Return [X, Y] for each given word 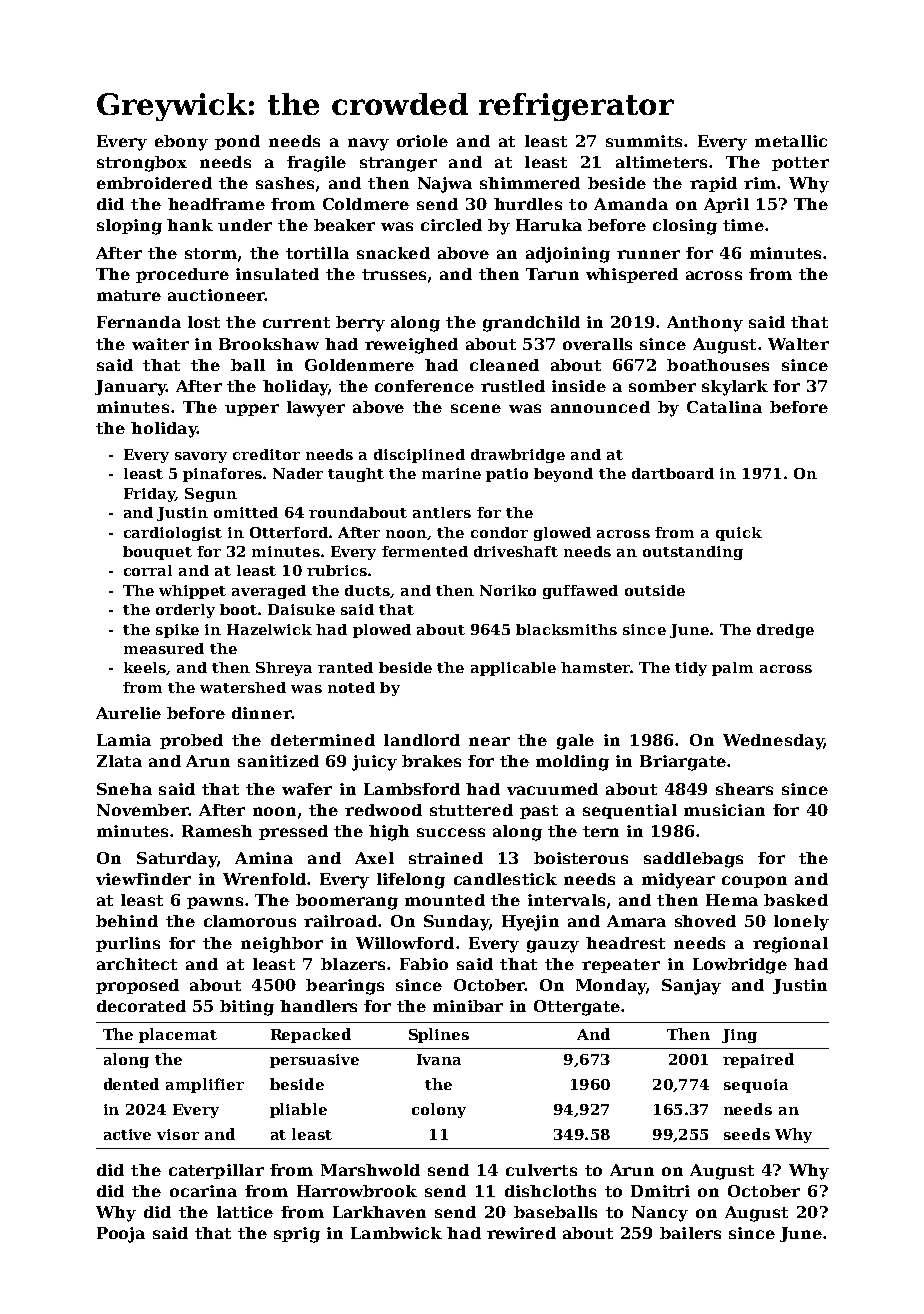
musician [724, 810]
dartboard [673, 473]
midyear [678, 881]
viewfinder [143, 879]
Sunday [456, 923]
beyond [563, 475]
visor [178, 1134]
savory [201, 457]
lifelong [411, 881]
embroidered [154, 183]
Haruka [549, 225]
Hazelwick [269, 629]
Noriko [508, 590]
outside [655, 590]
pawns [215, 903]
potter [800, 164]
